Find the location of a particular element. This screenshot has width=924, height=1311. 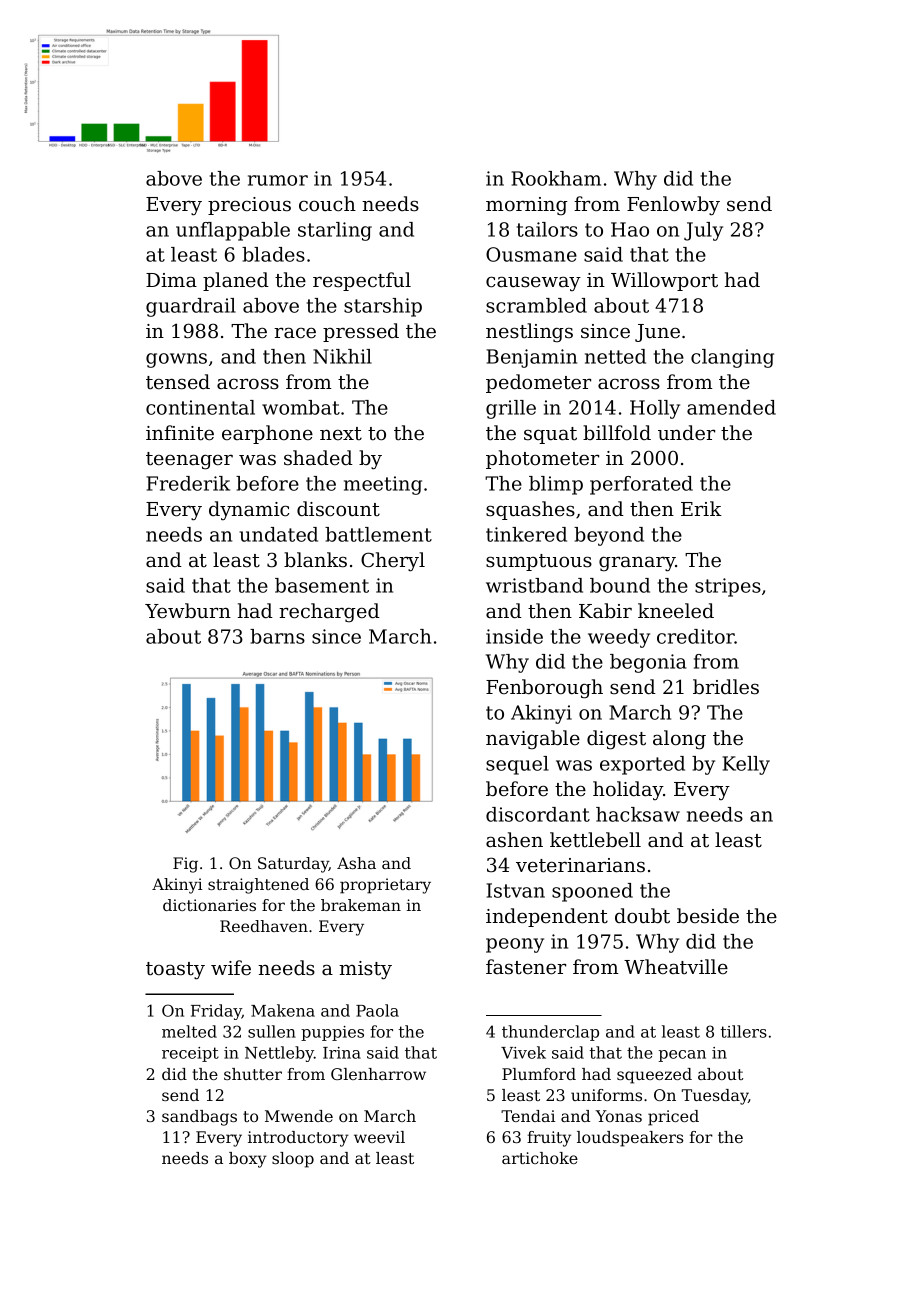

Yewburn is located at coordinates (188, 611).
